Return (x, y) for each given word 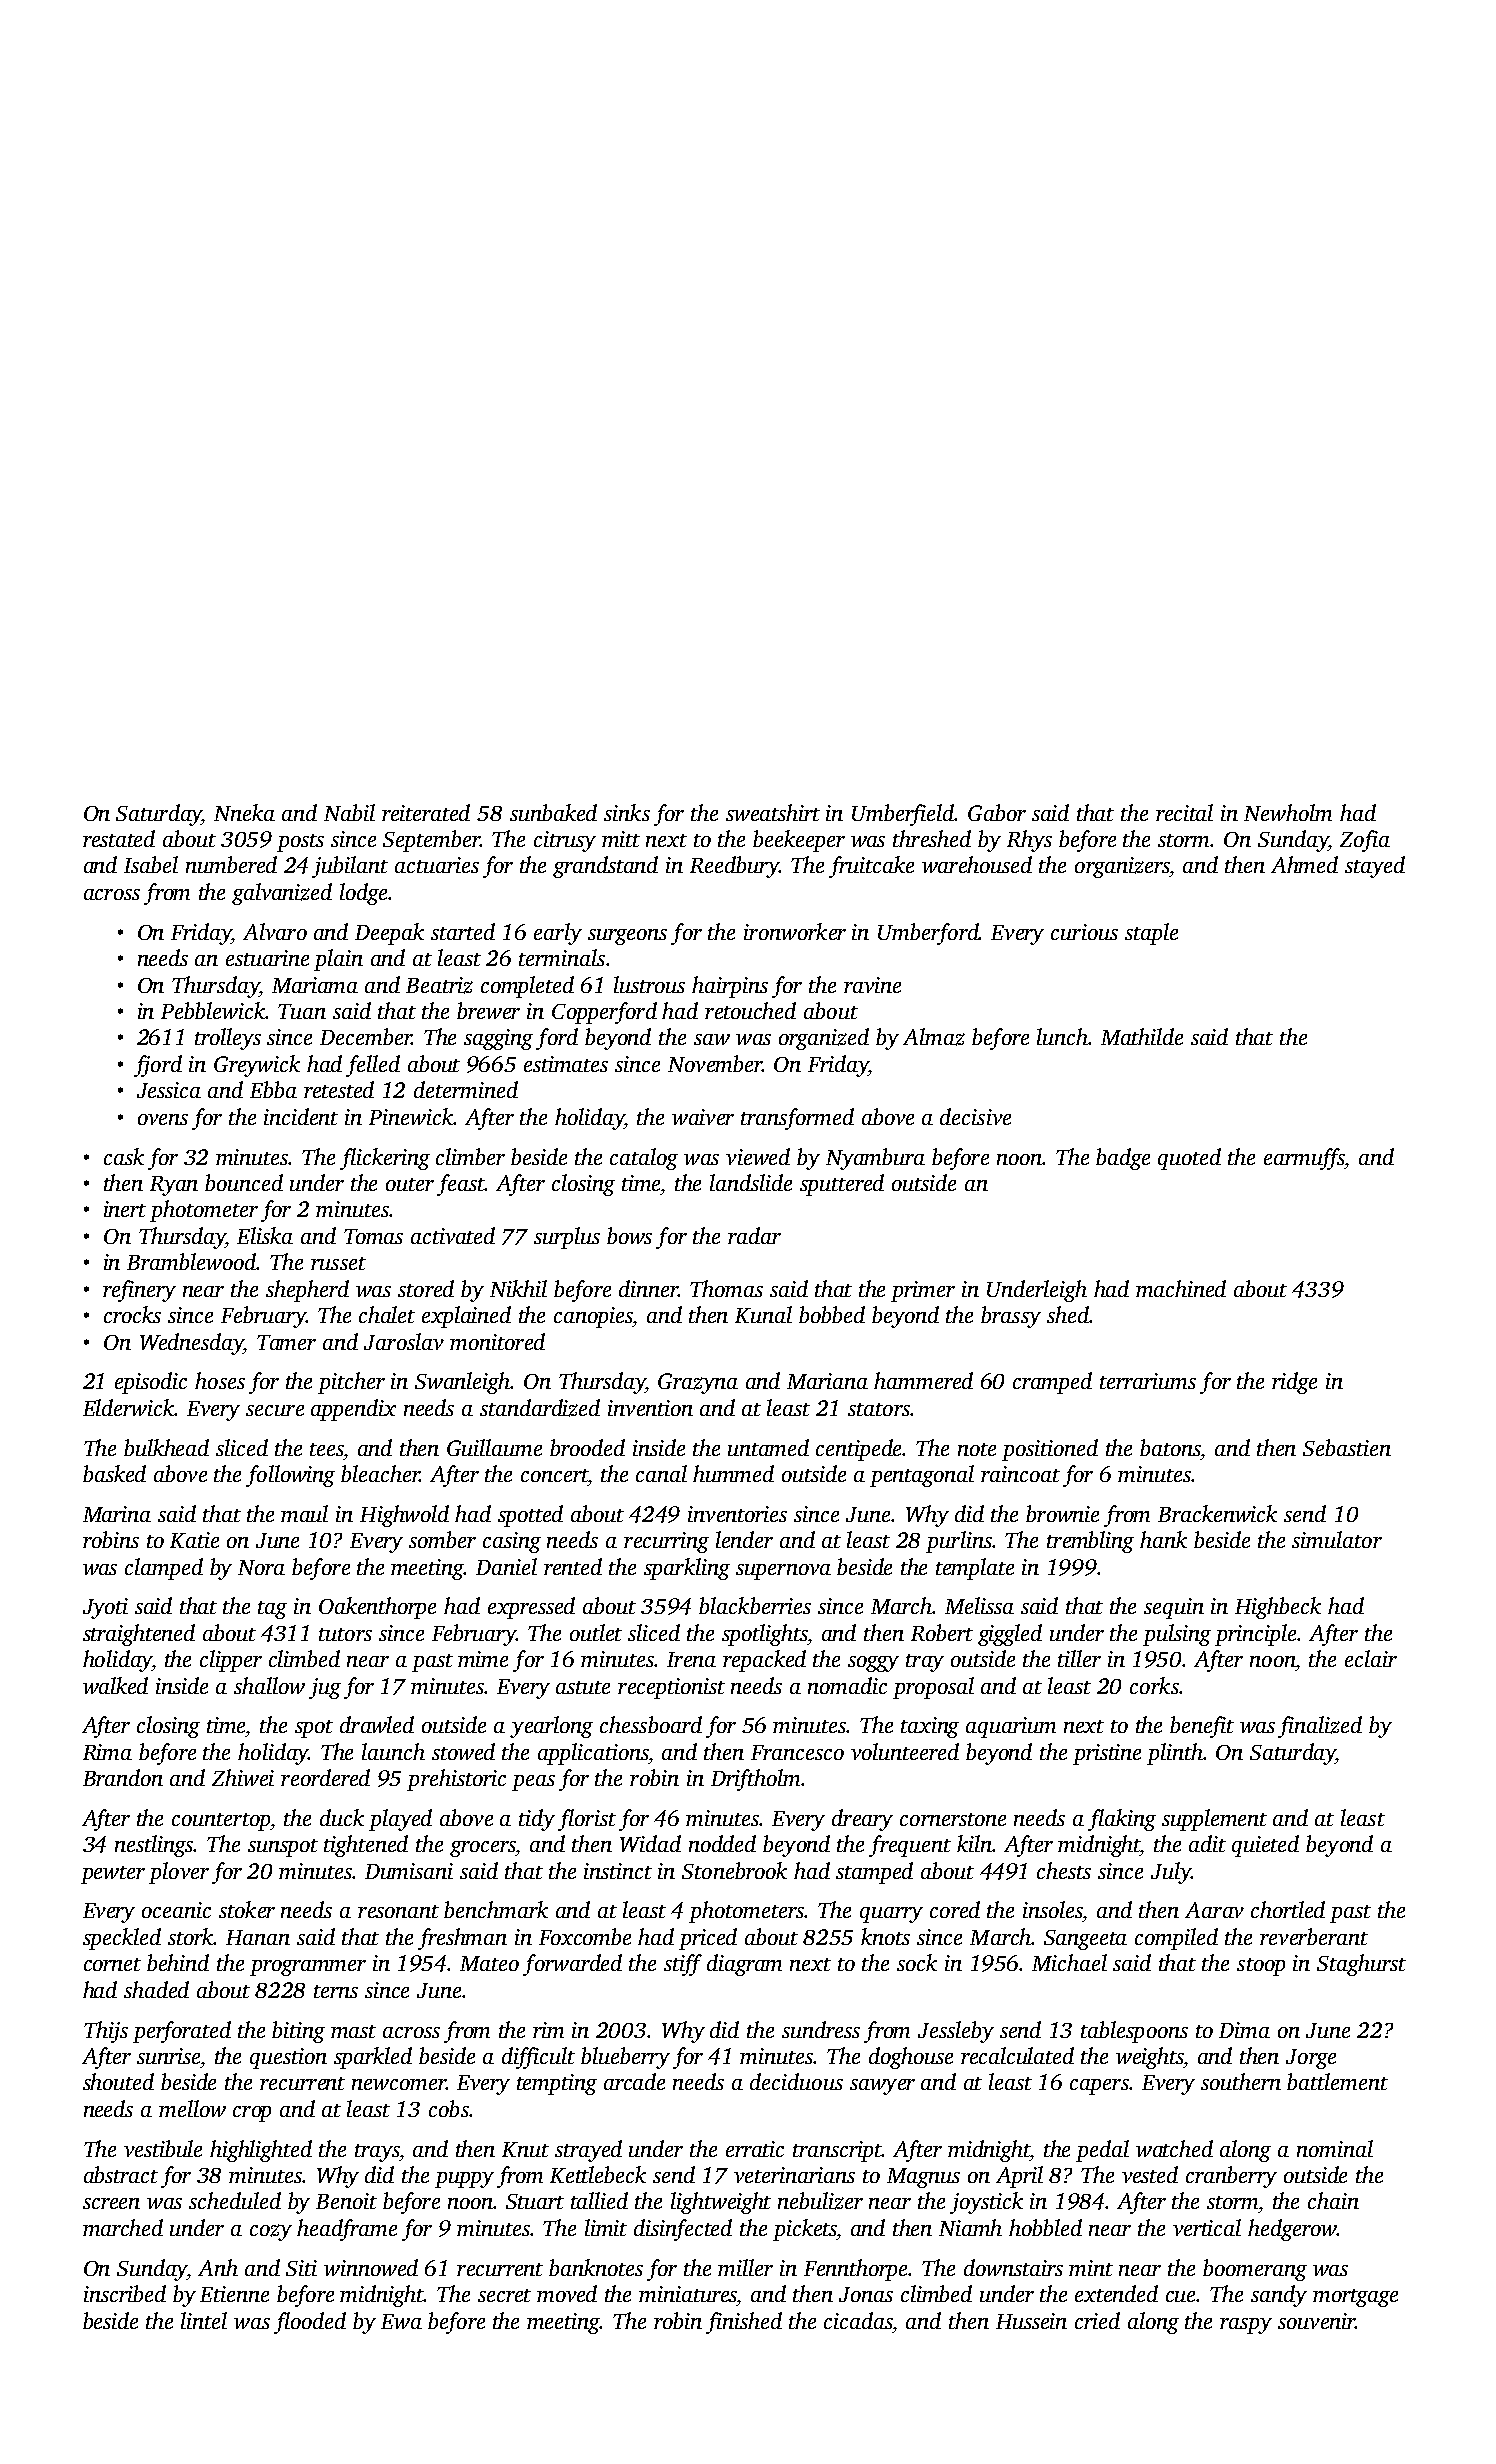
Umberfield (903, 815)
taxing (930, 1727)
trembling (1090, 1542)
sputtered (842, 1185)
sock (917, 1962)
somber (442, 1539)
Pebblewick (213, 1010)
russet (338, 1263)
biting (298, 2032)
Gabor (997, 812)
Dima (1244, 2030)
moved (567, 2293)
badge (1123, 1159)
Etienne (234, 2294)
